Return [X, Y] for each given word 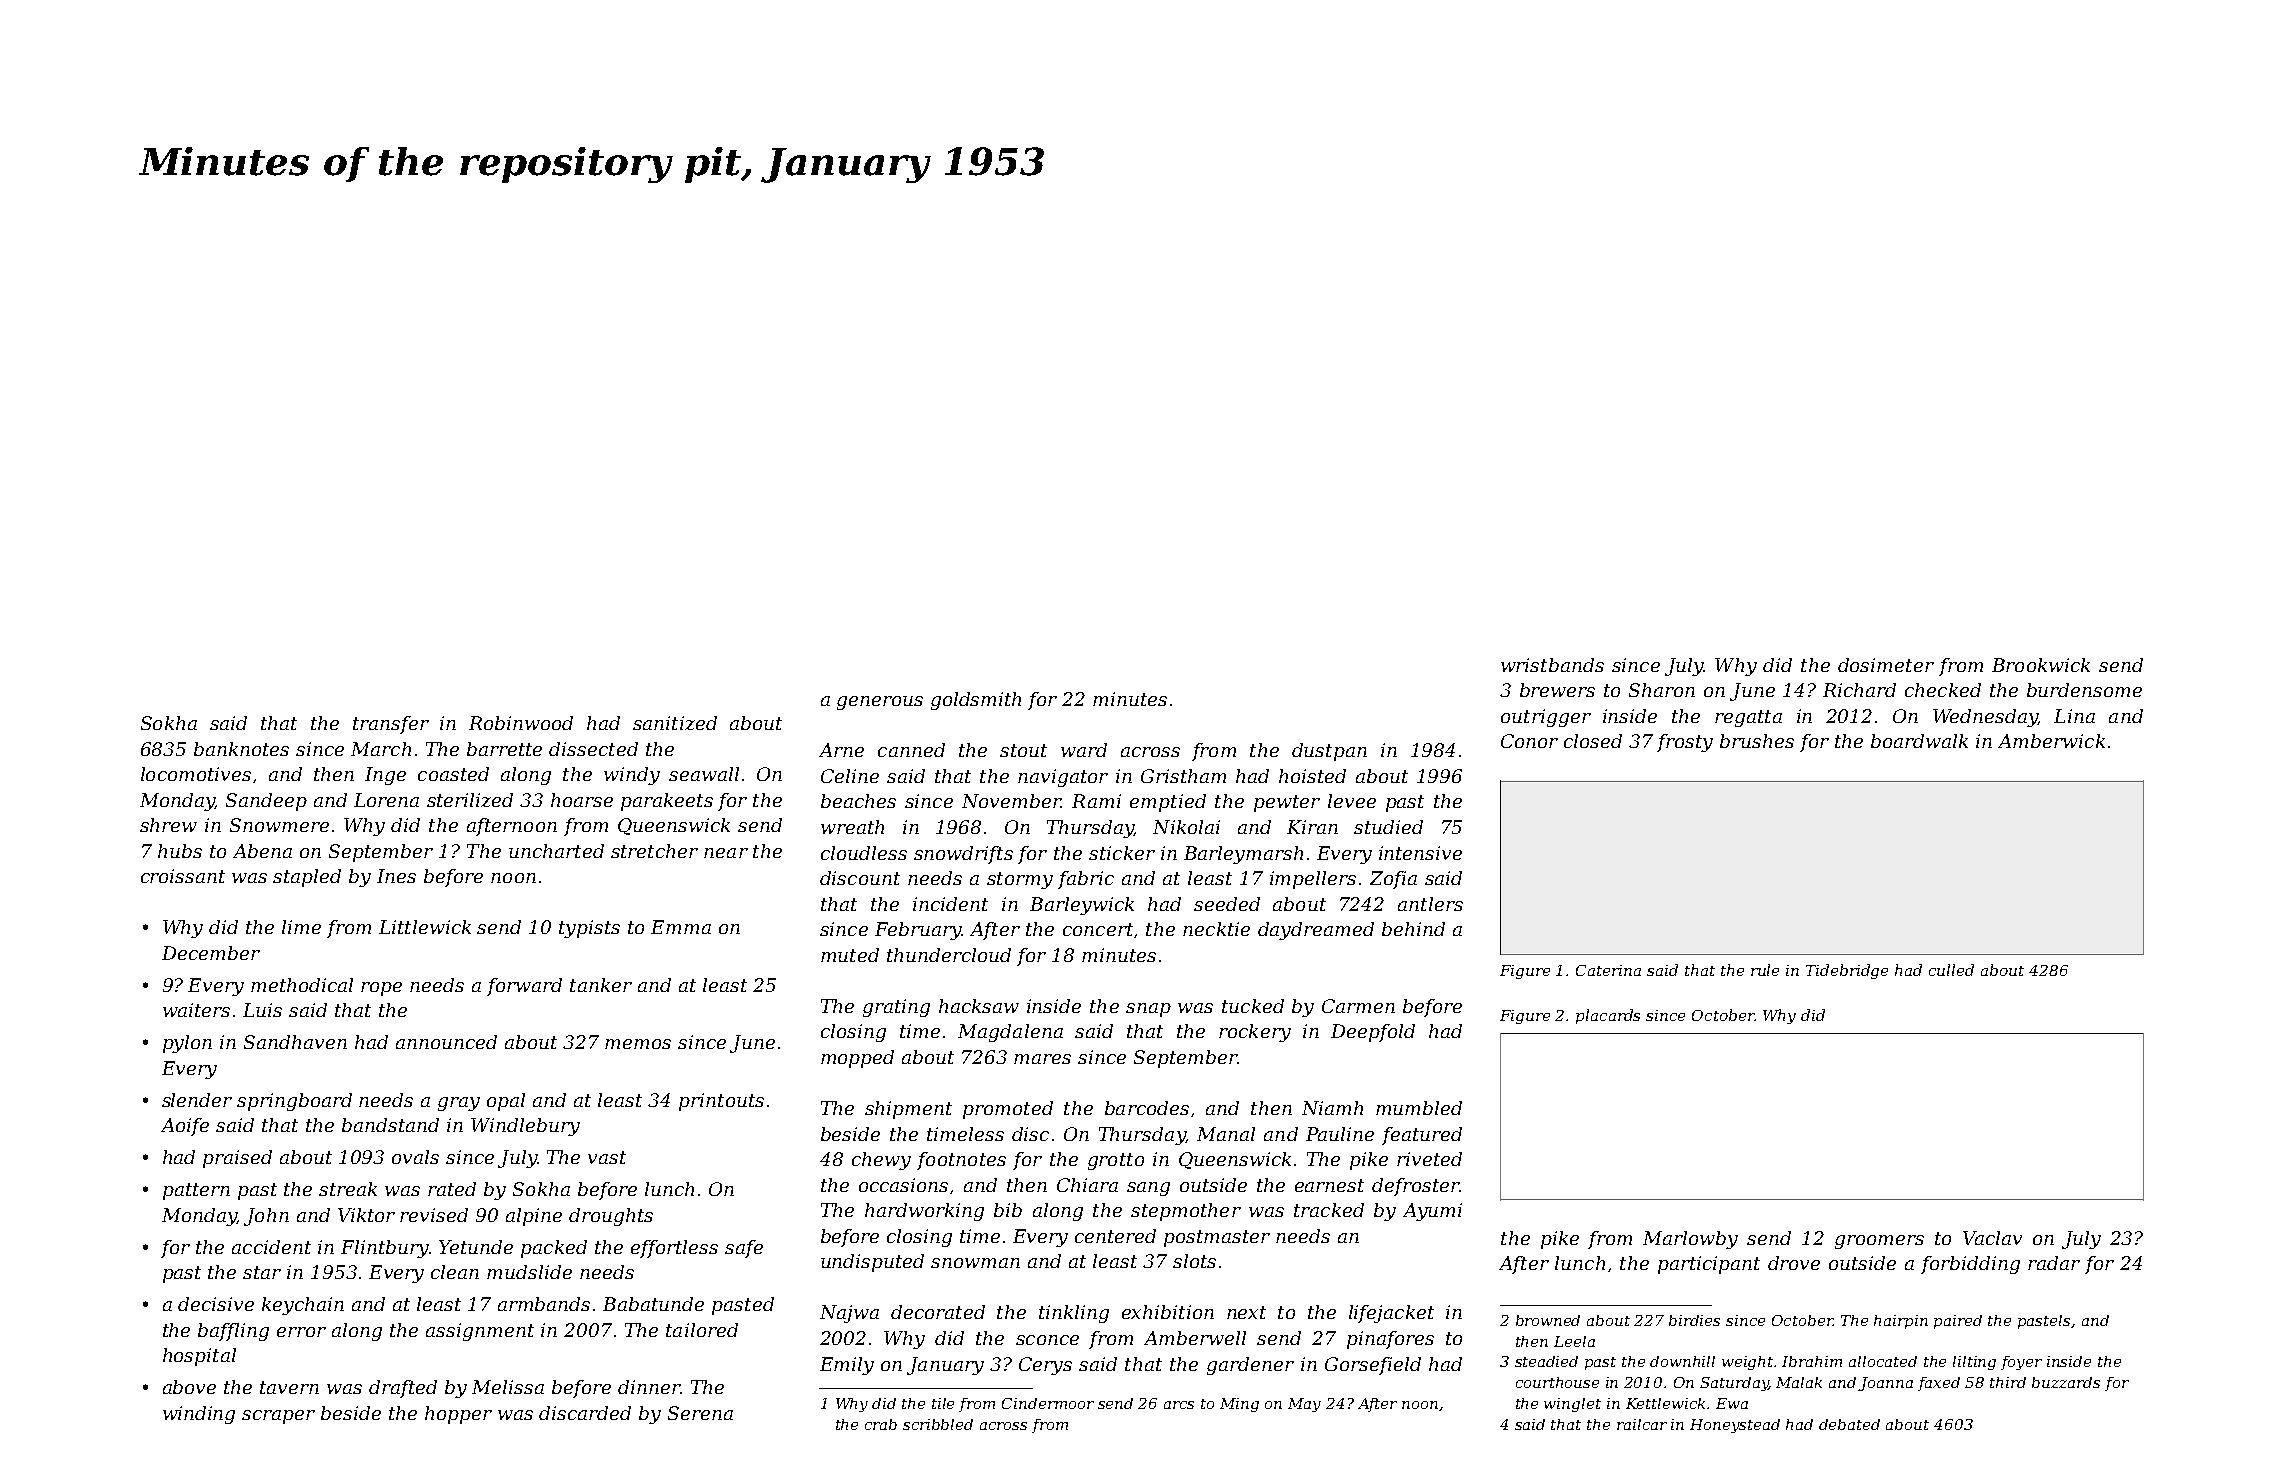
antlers [1430, 904]
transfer [391, 725]
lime [301, 927]
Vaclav [1992, 1238]
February [918, 931]
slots [1194, 1261]
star [262, 1272]
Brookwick [2041, 665]
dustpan [1329, 752]
